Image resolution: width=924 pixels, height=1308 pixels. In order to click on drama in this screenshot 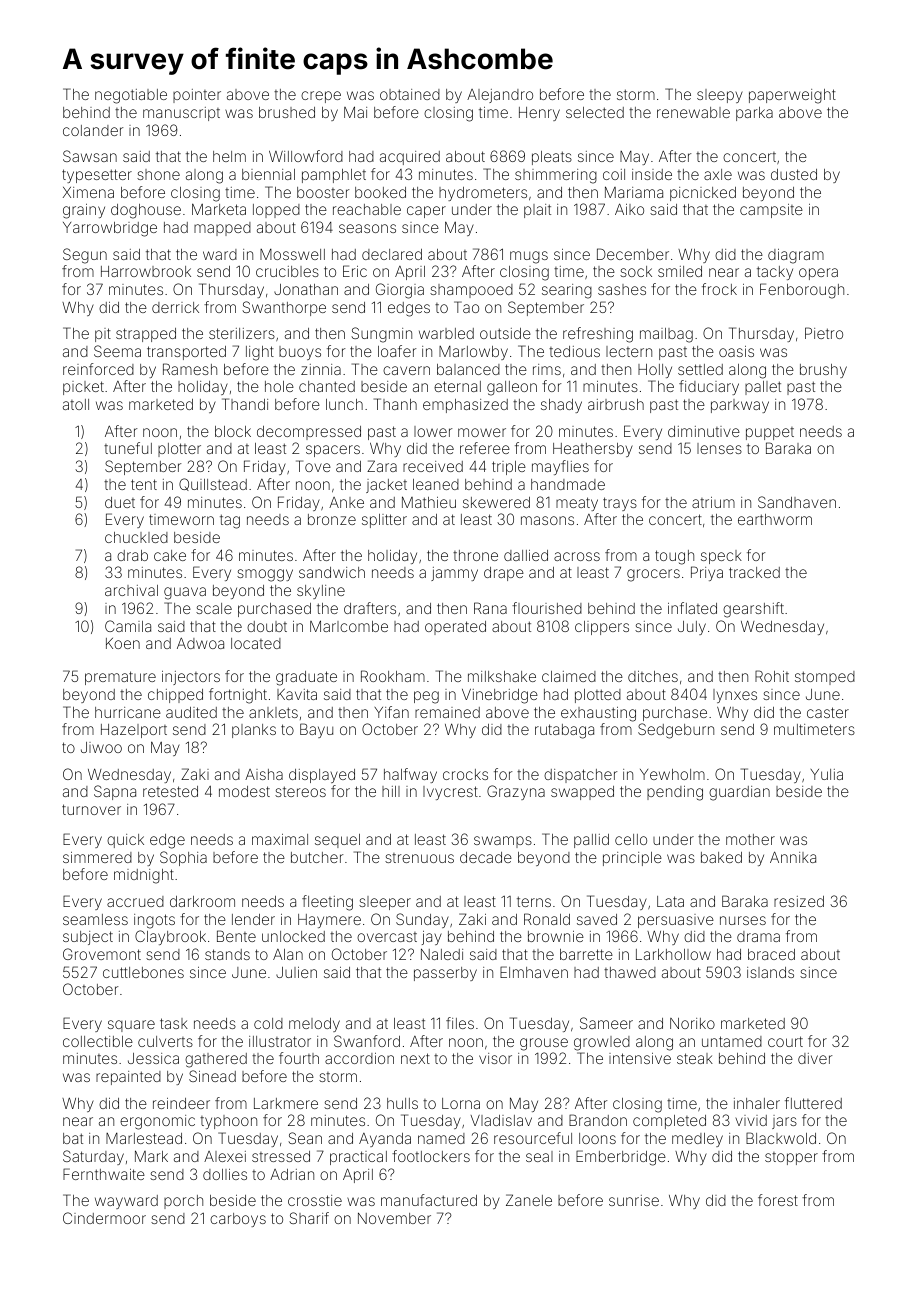, I will do `click(758, 936)`.
